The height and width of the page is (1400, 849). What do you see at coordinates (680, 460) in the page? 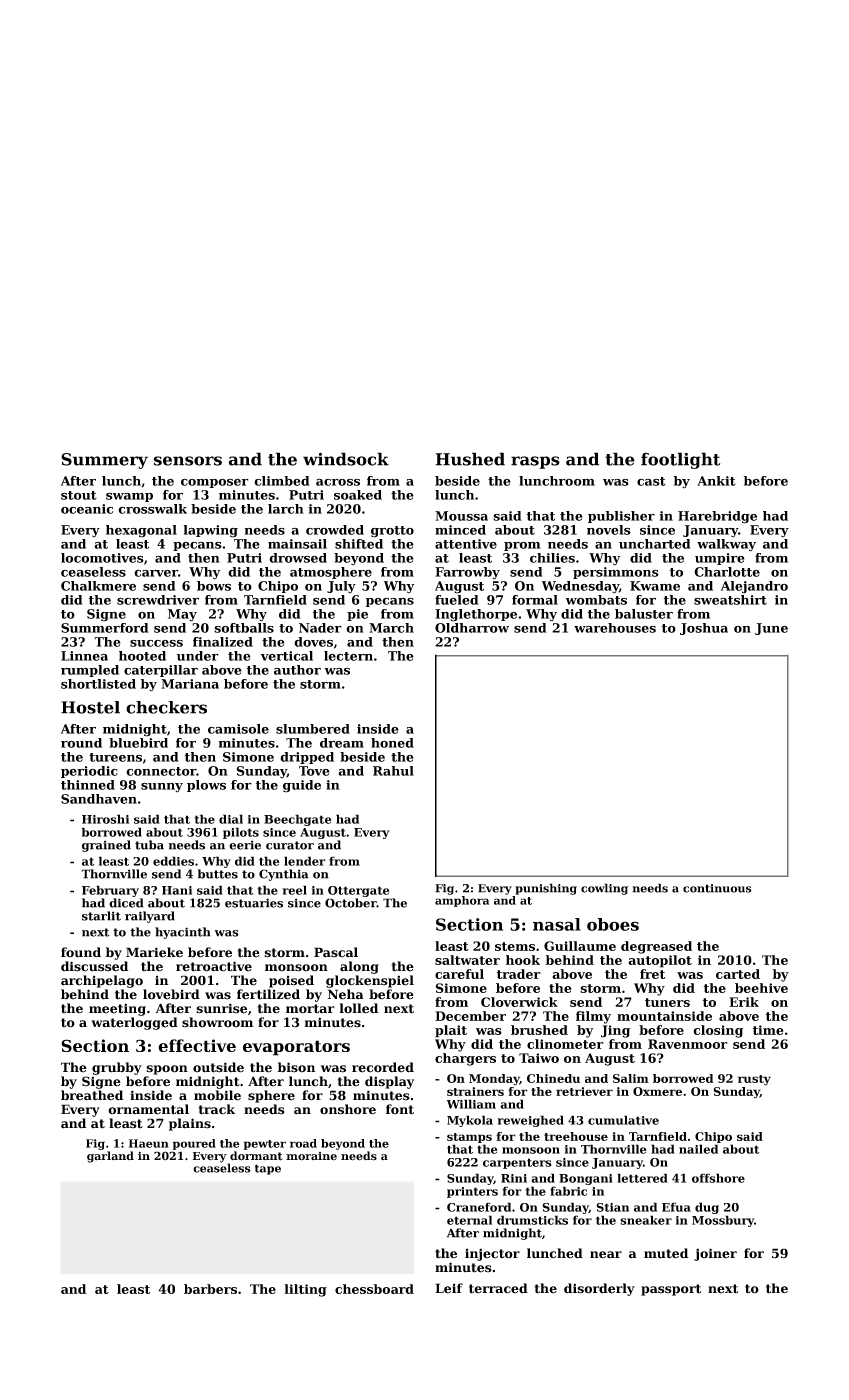
I see `footlight` at bounding box center [680, 460].
